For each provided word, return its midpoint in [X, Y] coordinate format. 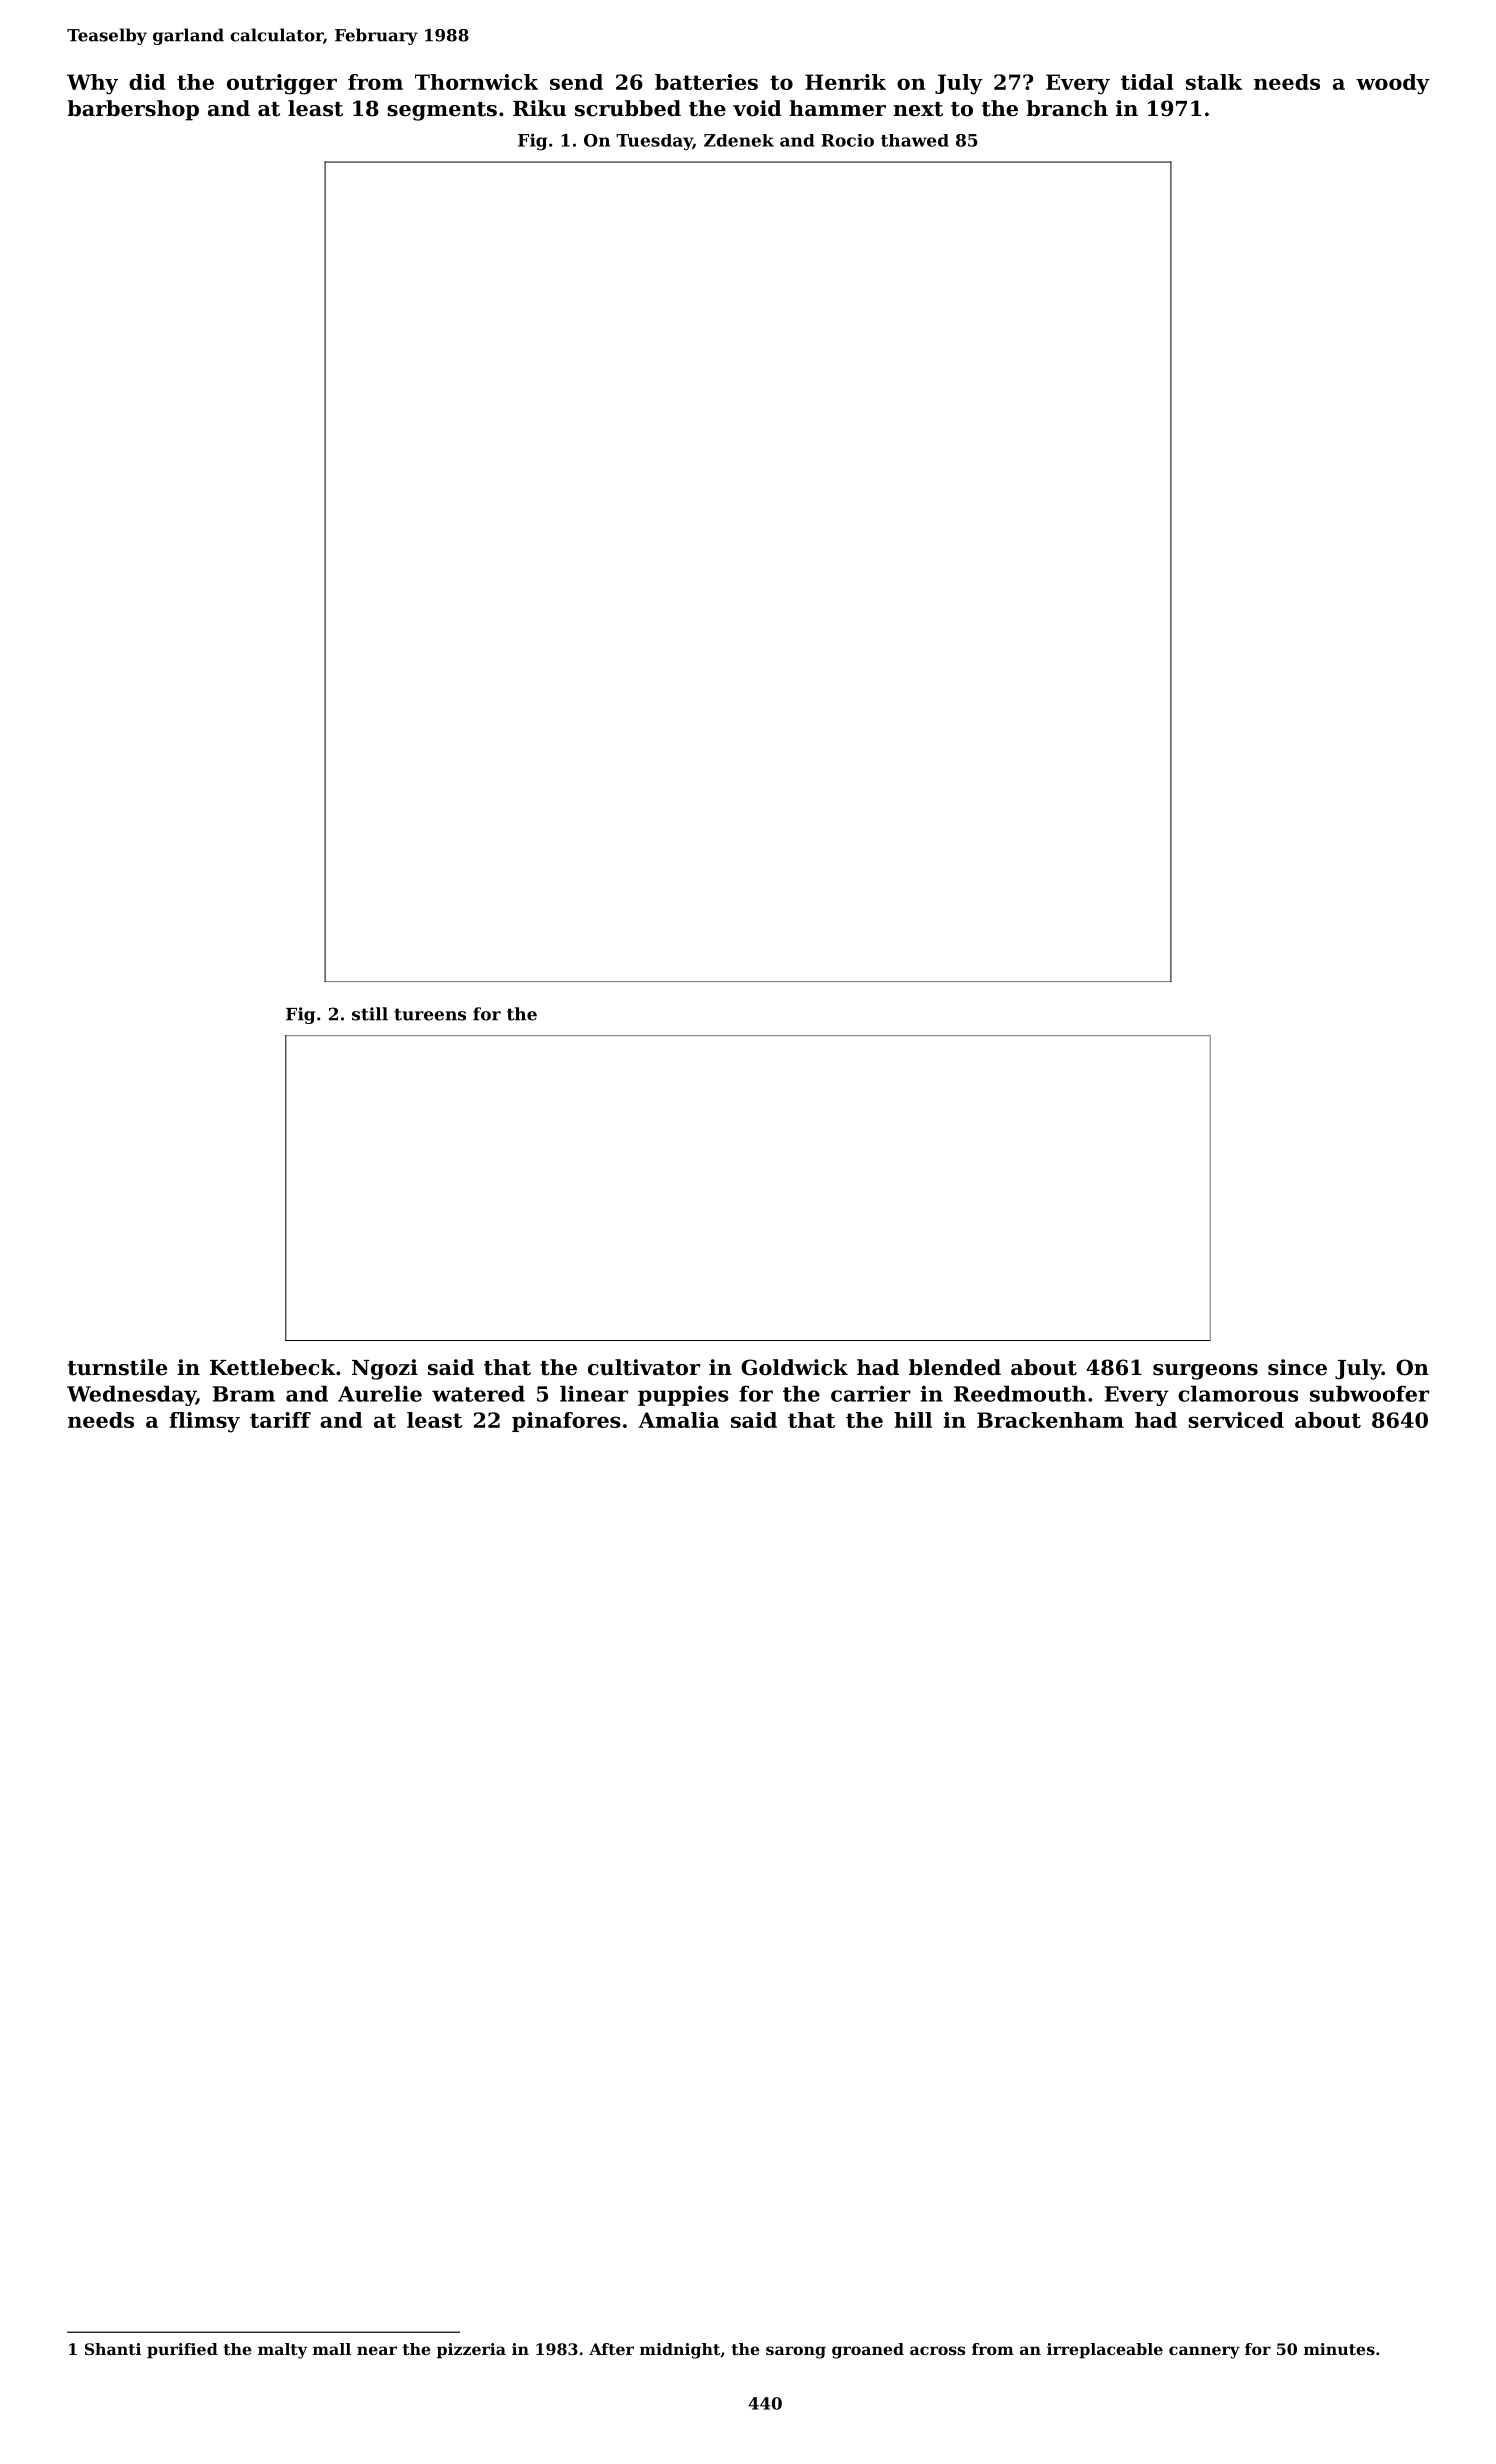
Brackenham [1050, 1420]
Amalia [678, 1420]
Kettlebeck [273, 1367]
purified [182, 2351]
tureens [430, 1014]
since [1297, 1367]
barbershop [133, 110]
